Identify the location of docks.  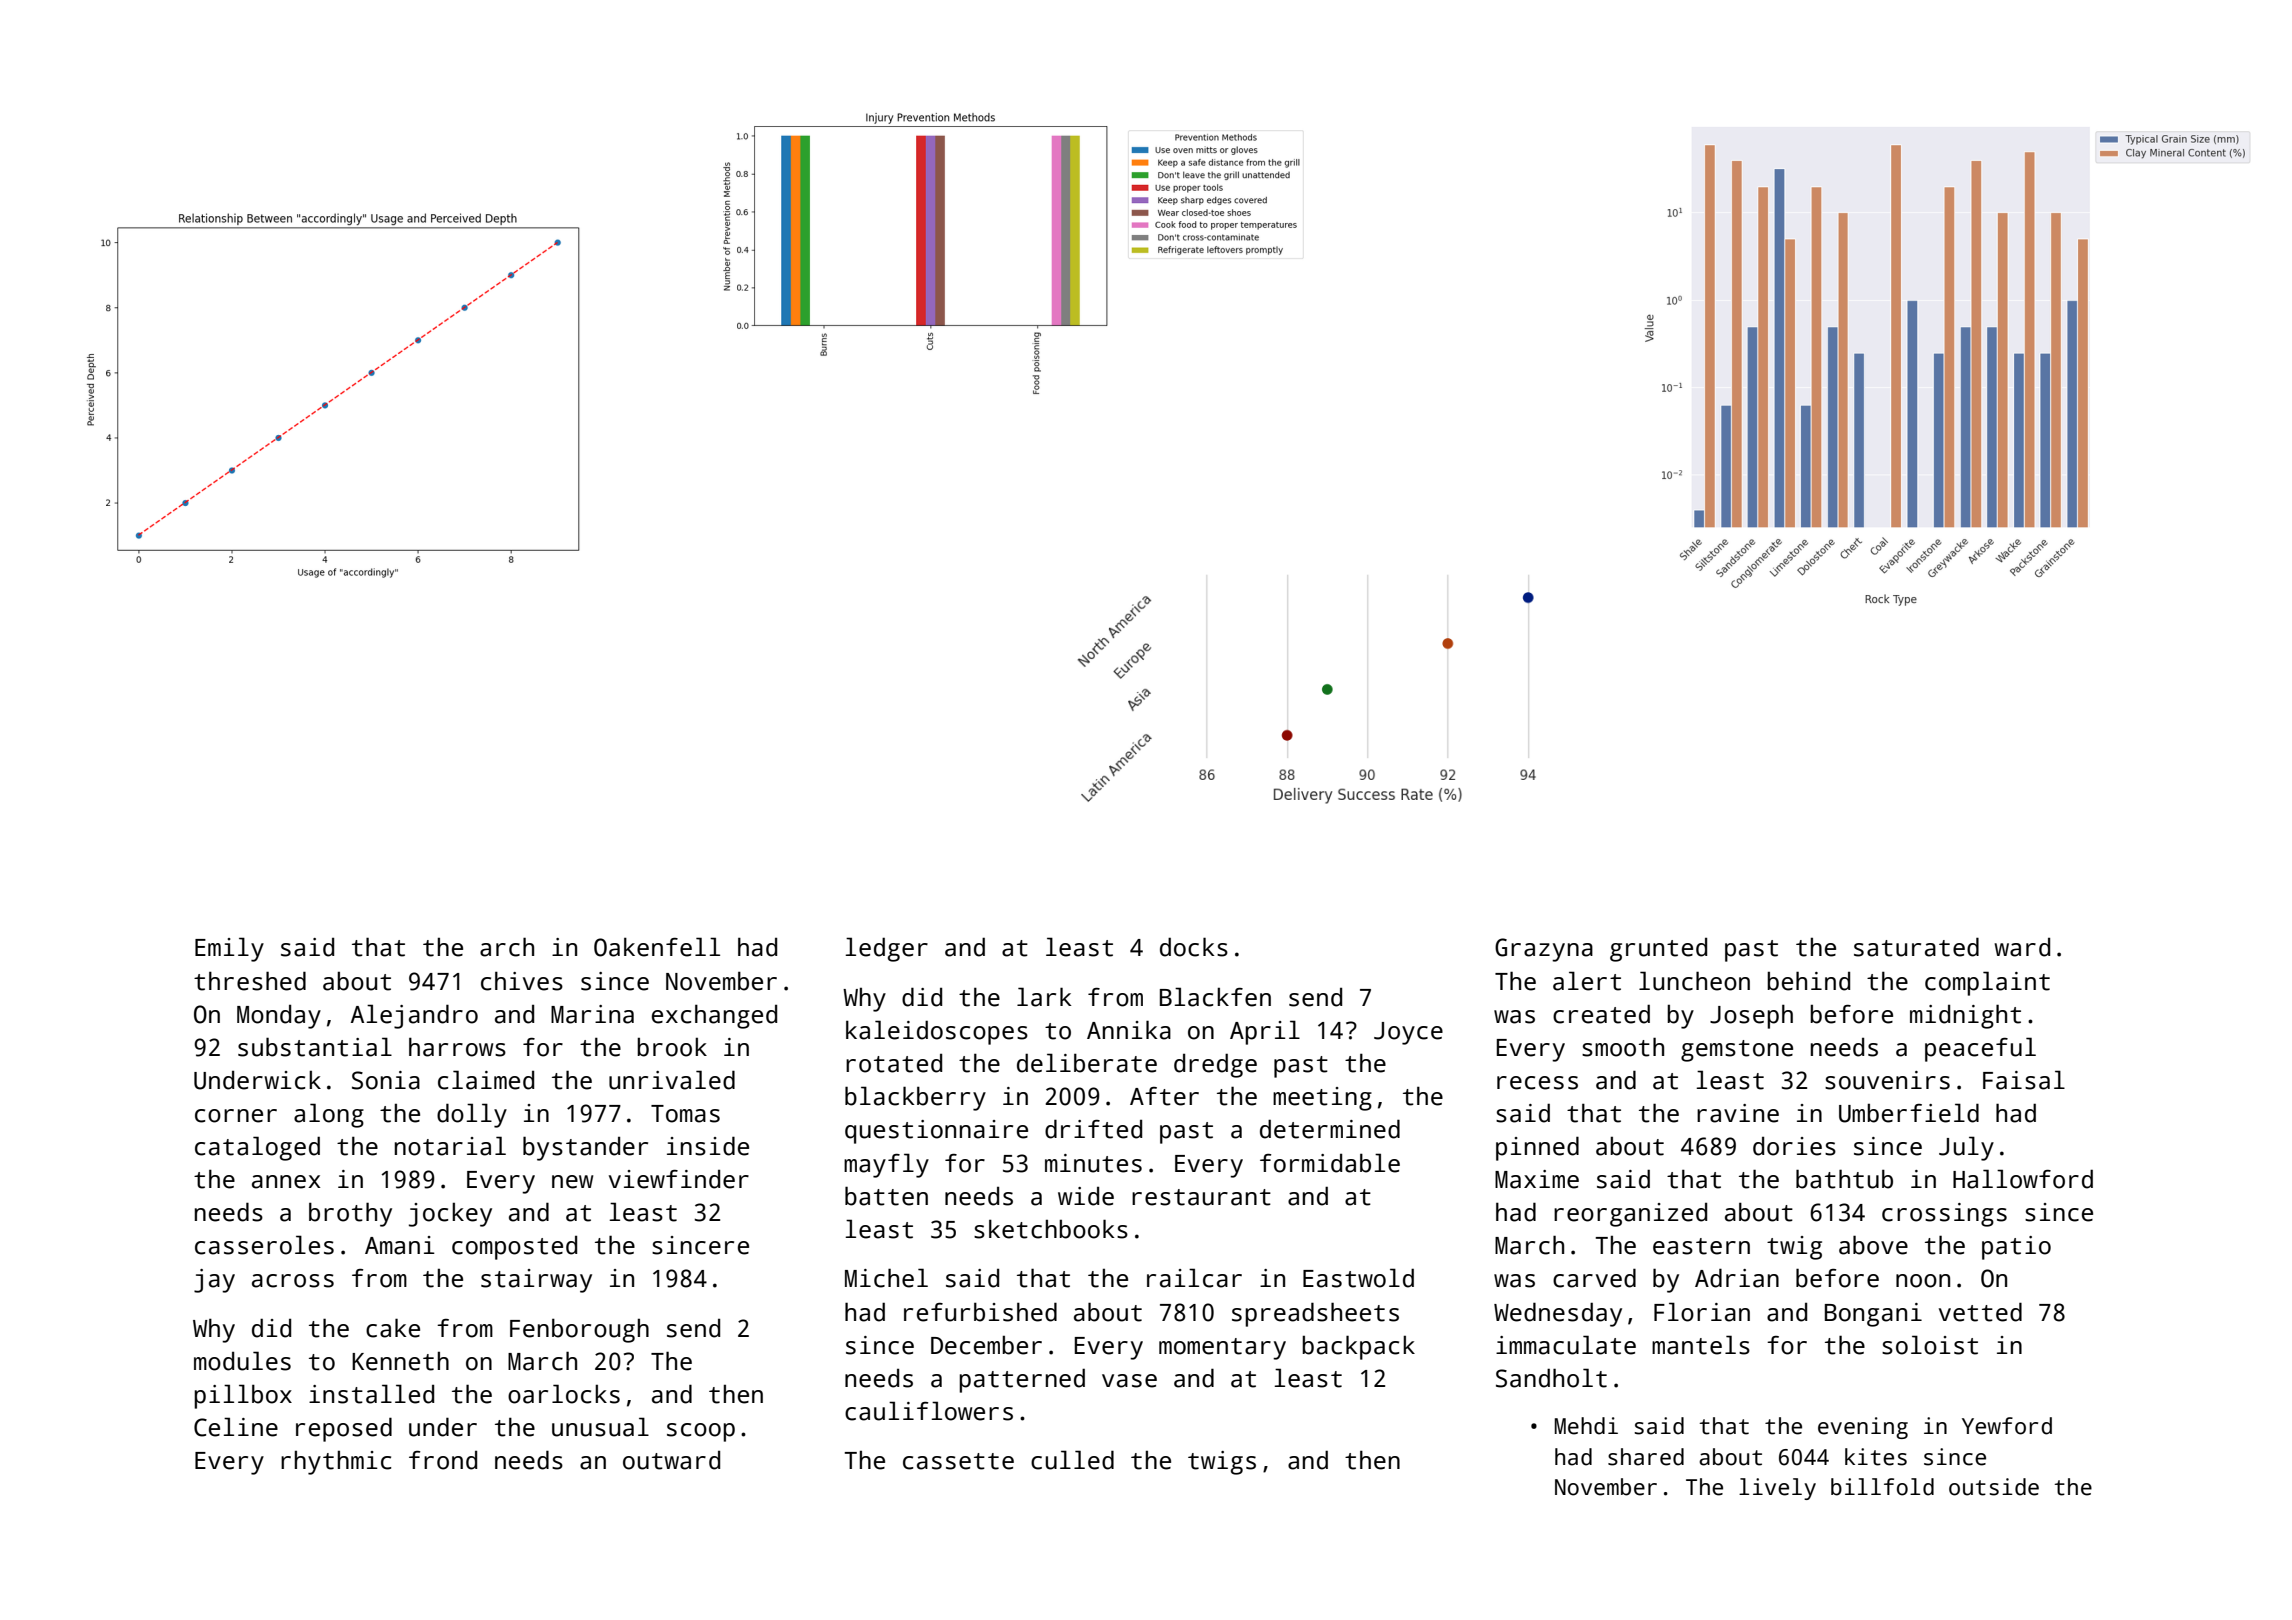
(1194, 947).
